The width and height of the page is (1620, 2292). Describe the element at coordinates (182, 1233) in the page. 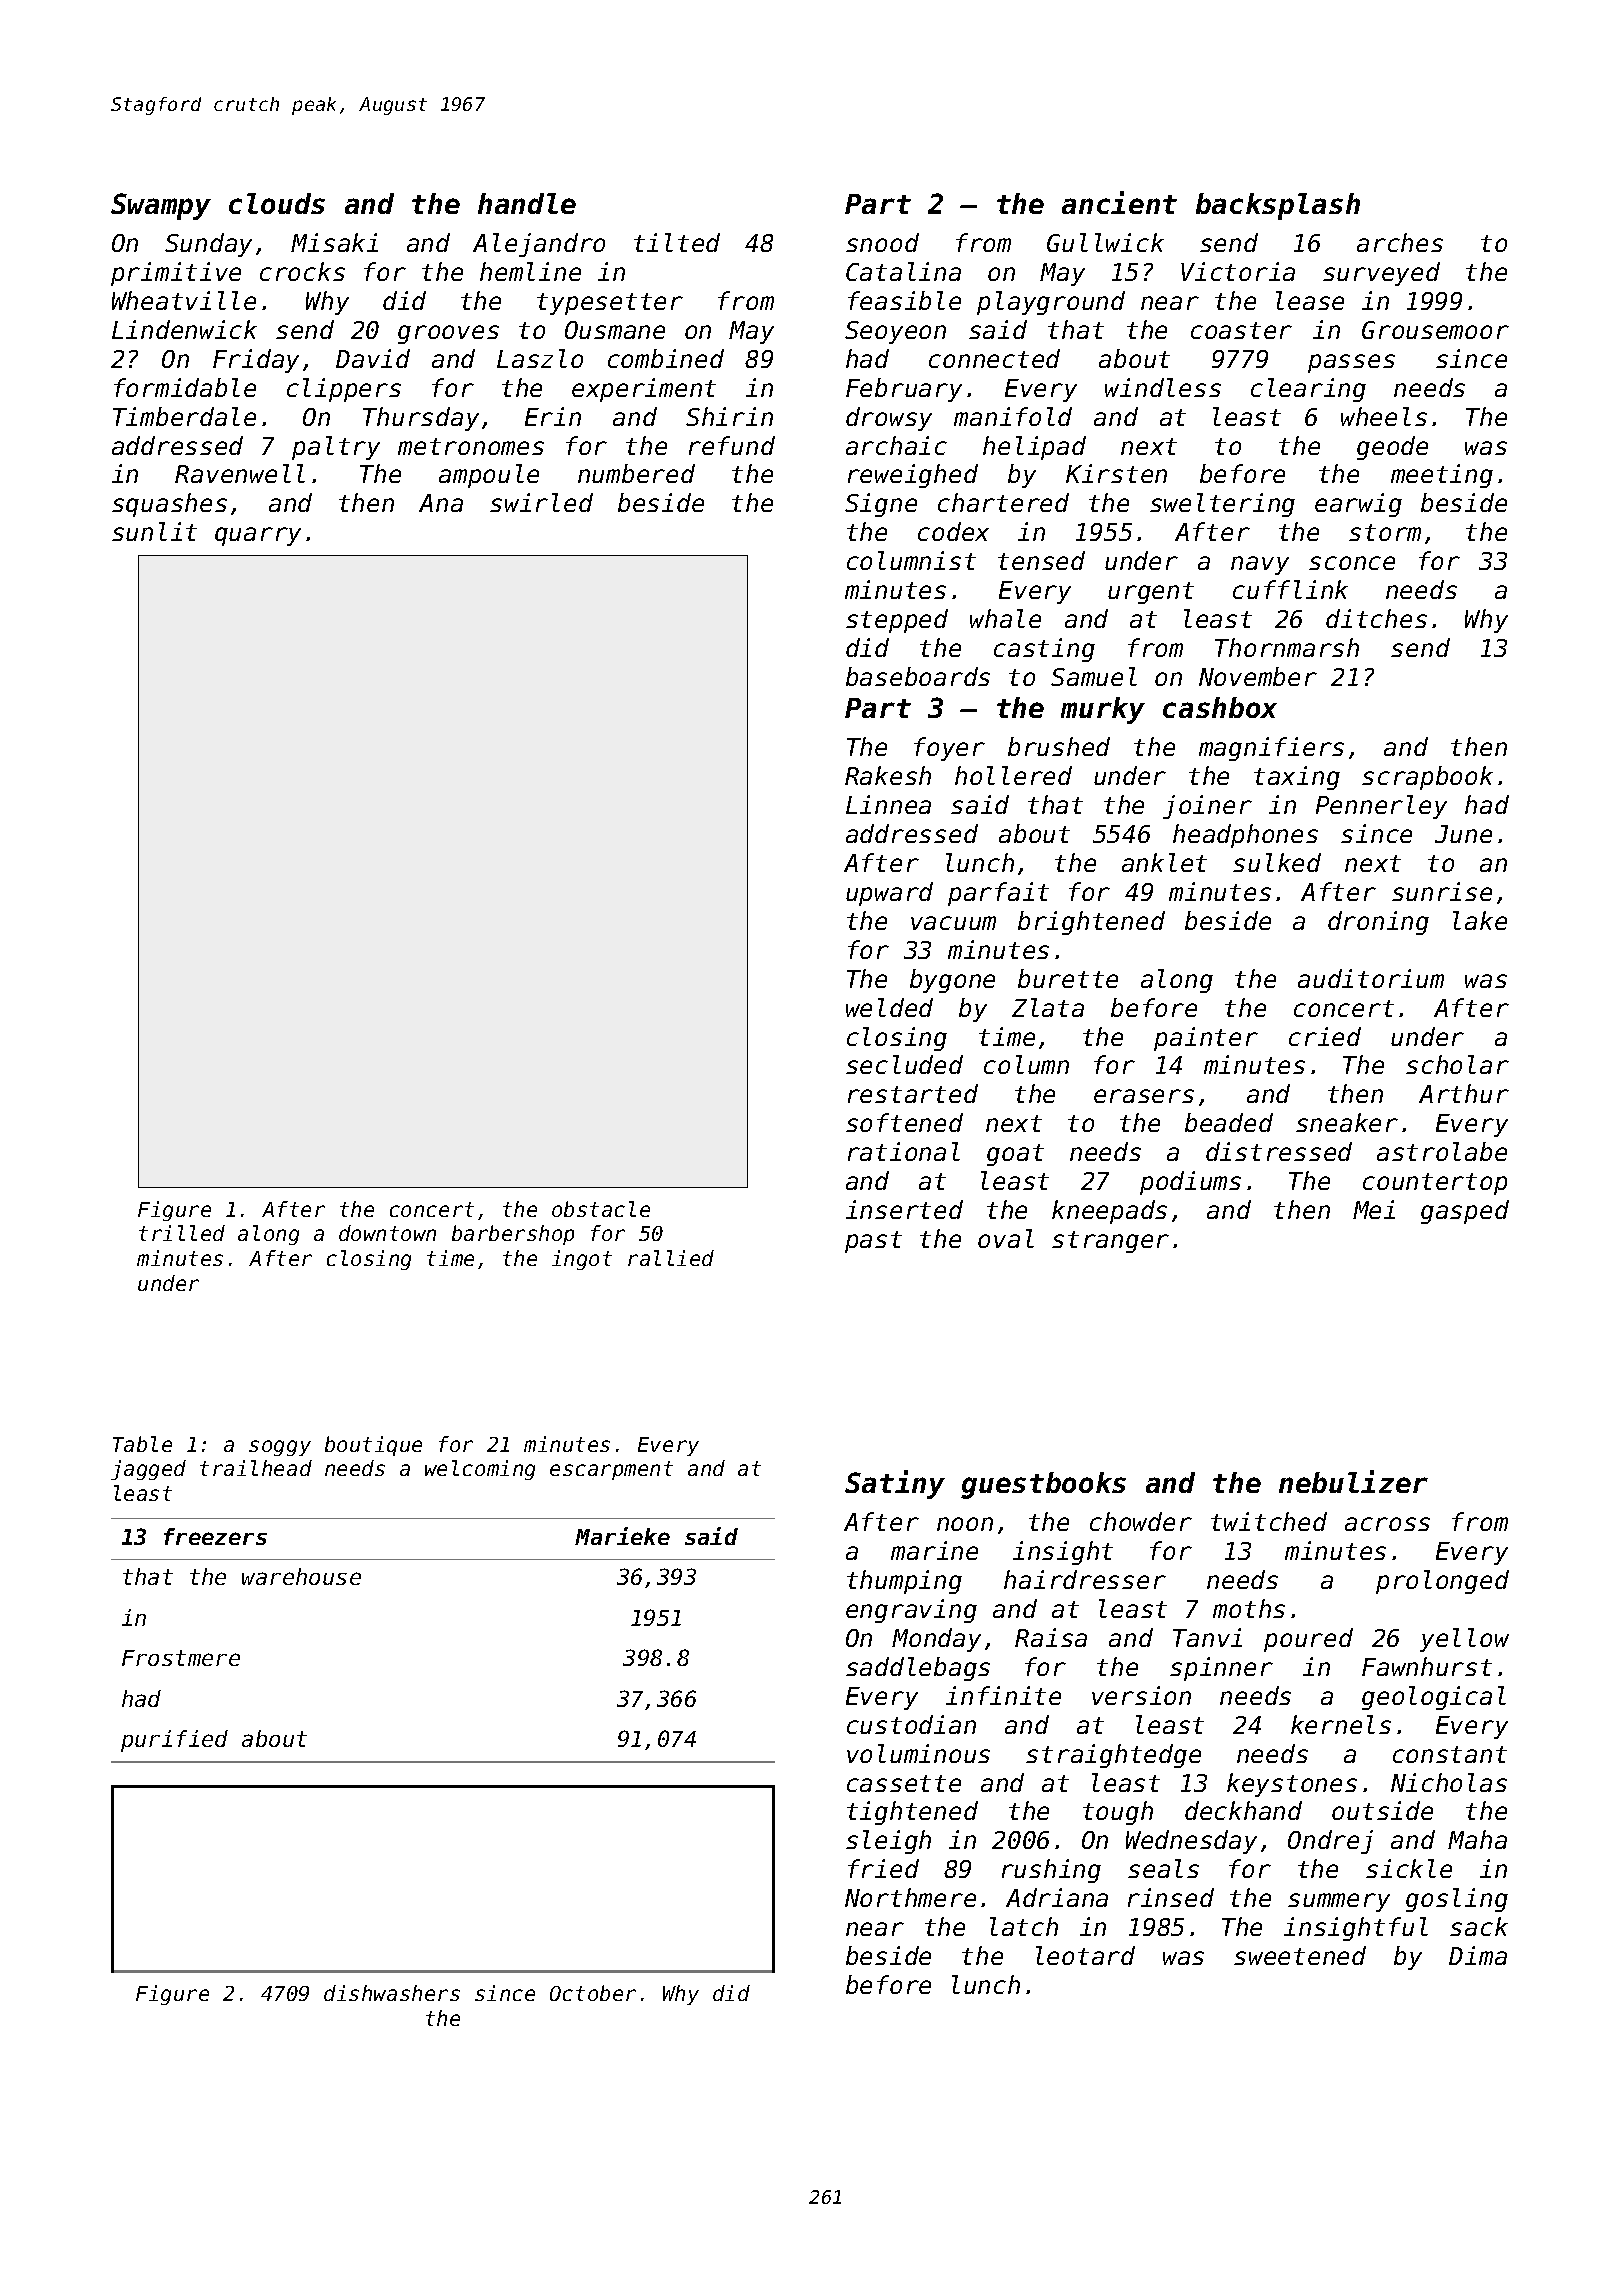

I see `trilled` at that location.
